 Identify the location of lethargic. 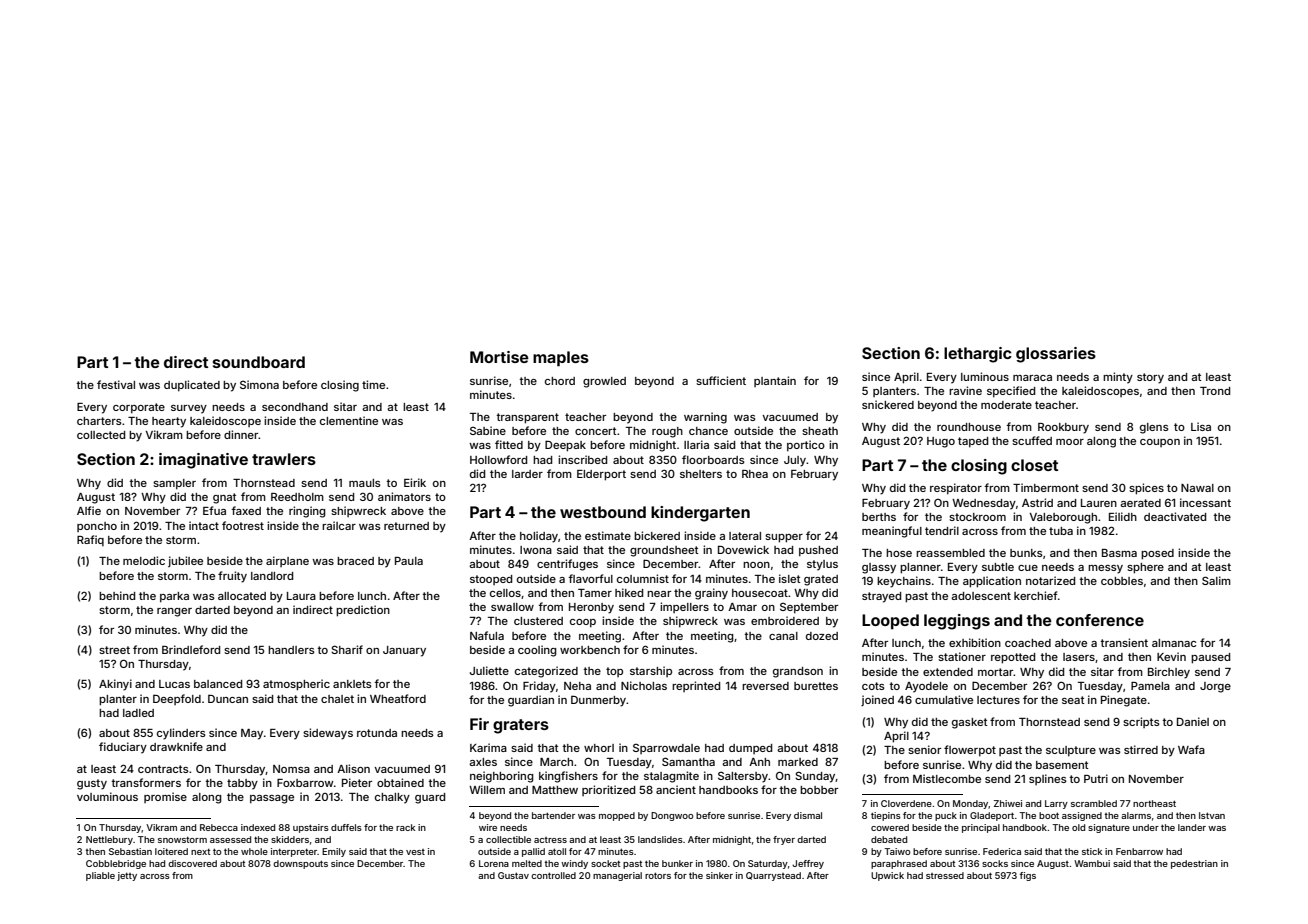
(978, 355).
